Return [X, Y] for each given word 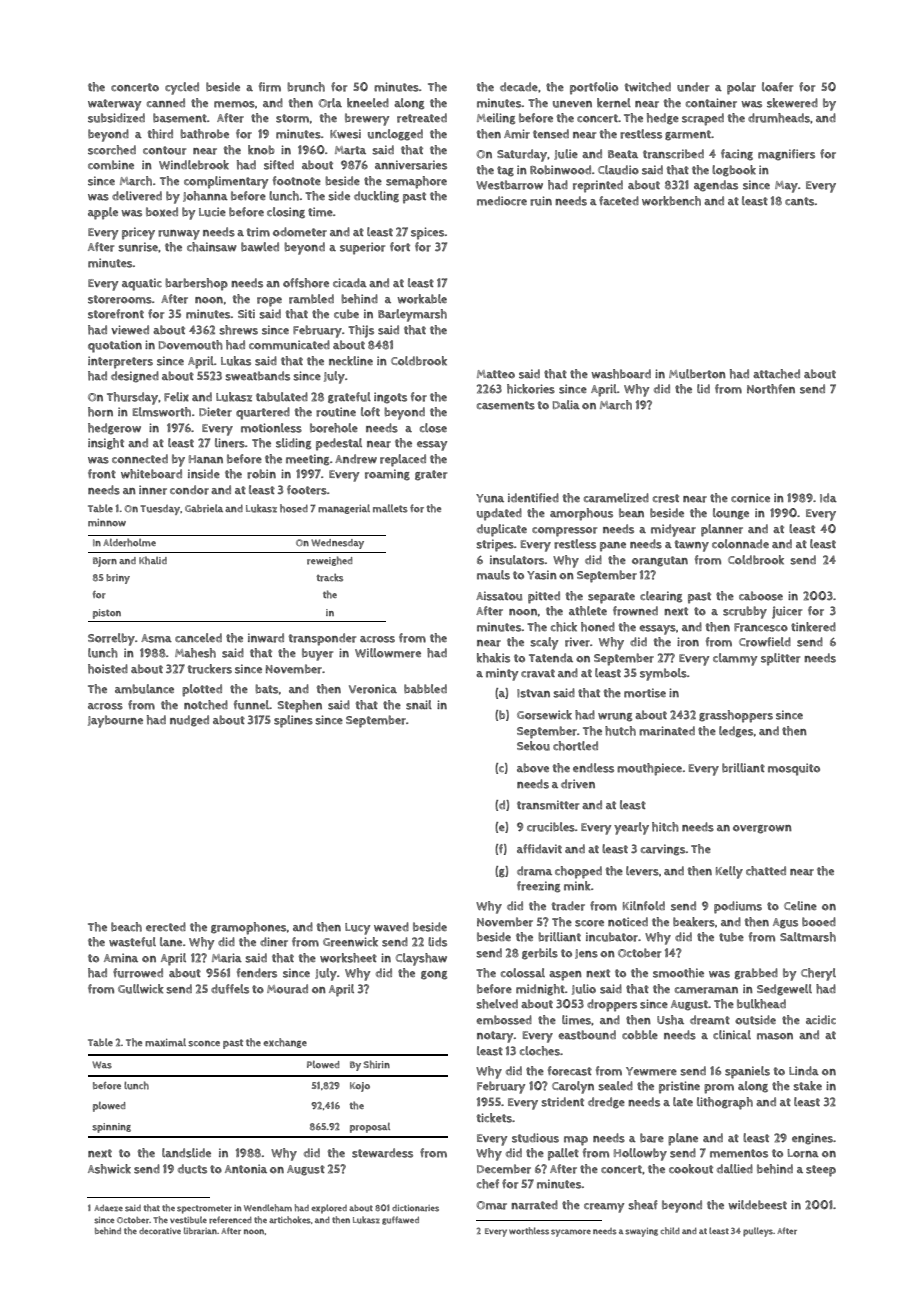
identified [533, 497]
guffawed [400, 1220]
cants [800, 201]
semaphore [416, 182]
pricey [138, 233]
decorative [160, 1231]
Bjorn [105, 562]
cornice [750, 498]
